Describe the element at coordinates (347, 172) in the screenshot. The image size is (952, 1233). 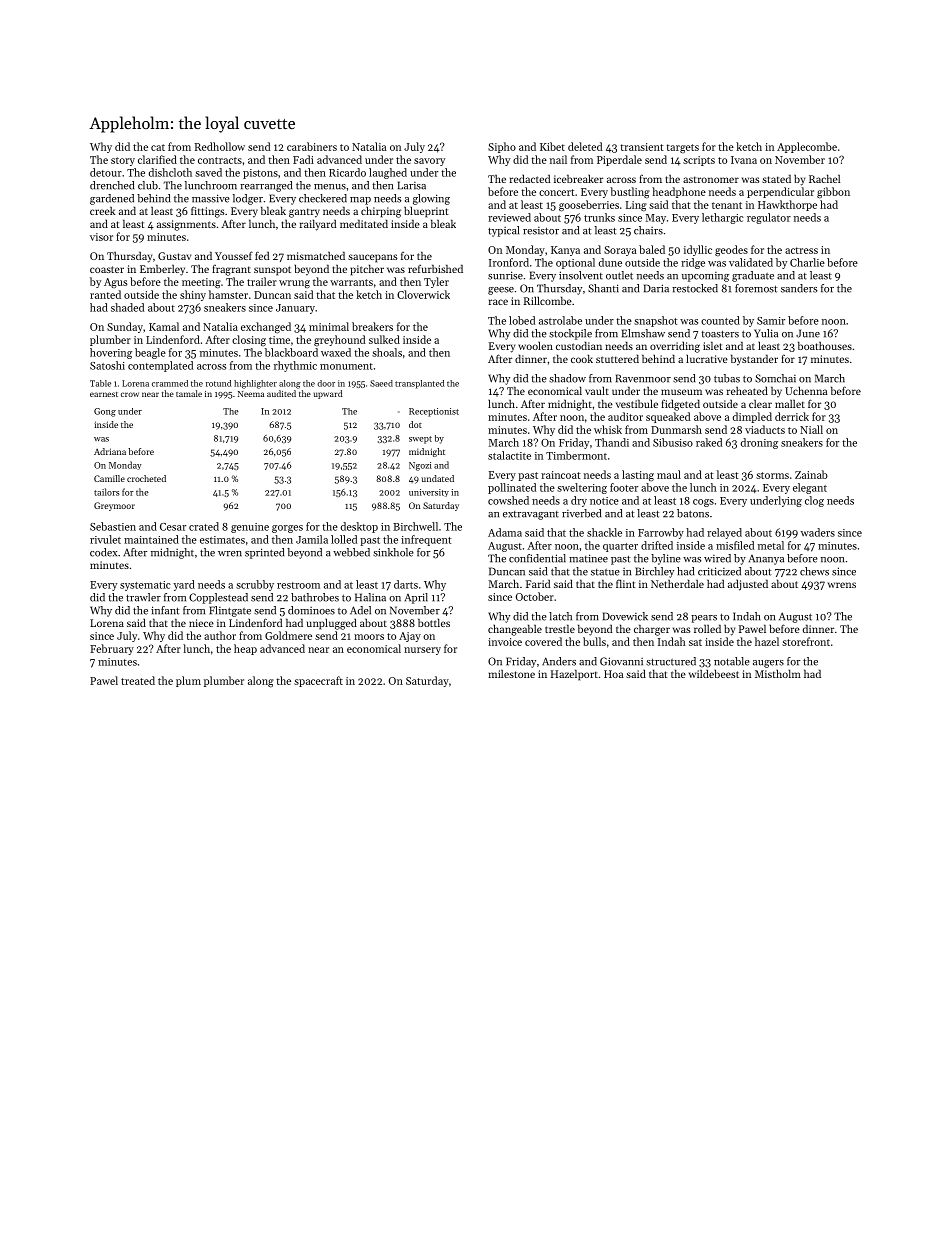
I see `Ricardo` at that location.
